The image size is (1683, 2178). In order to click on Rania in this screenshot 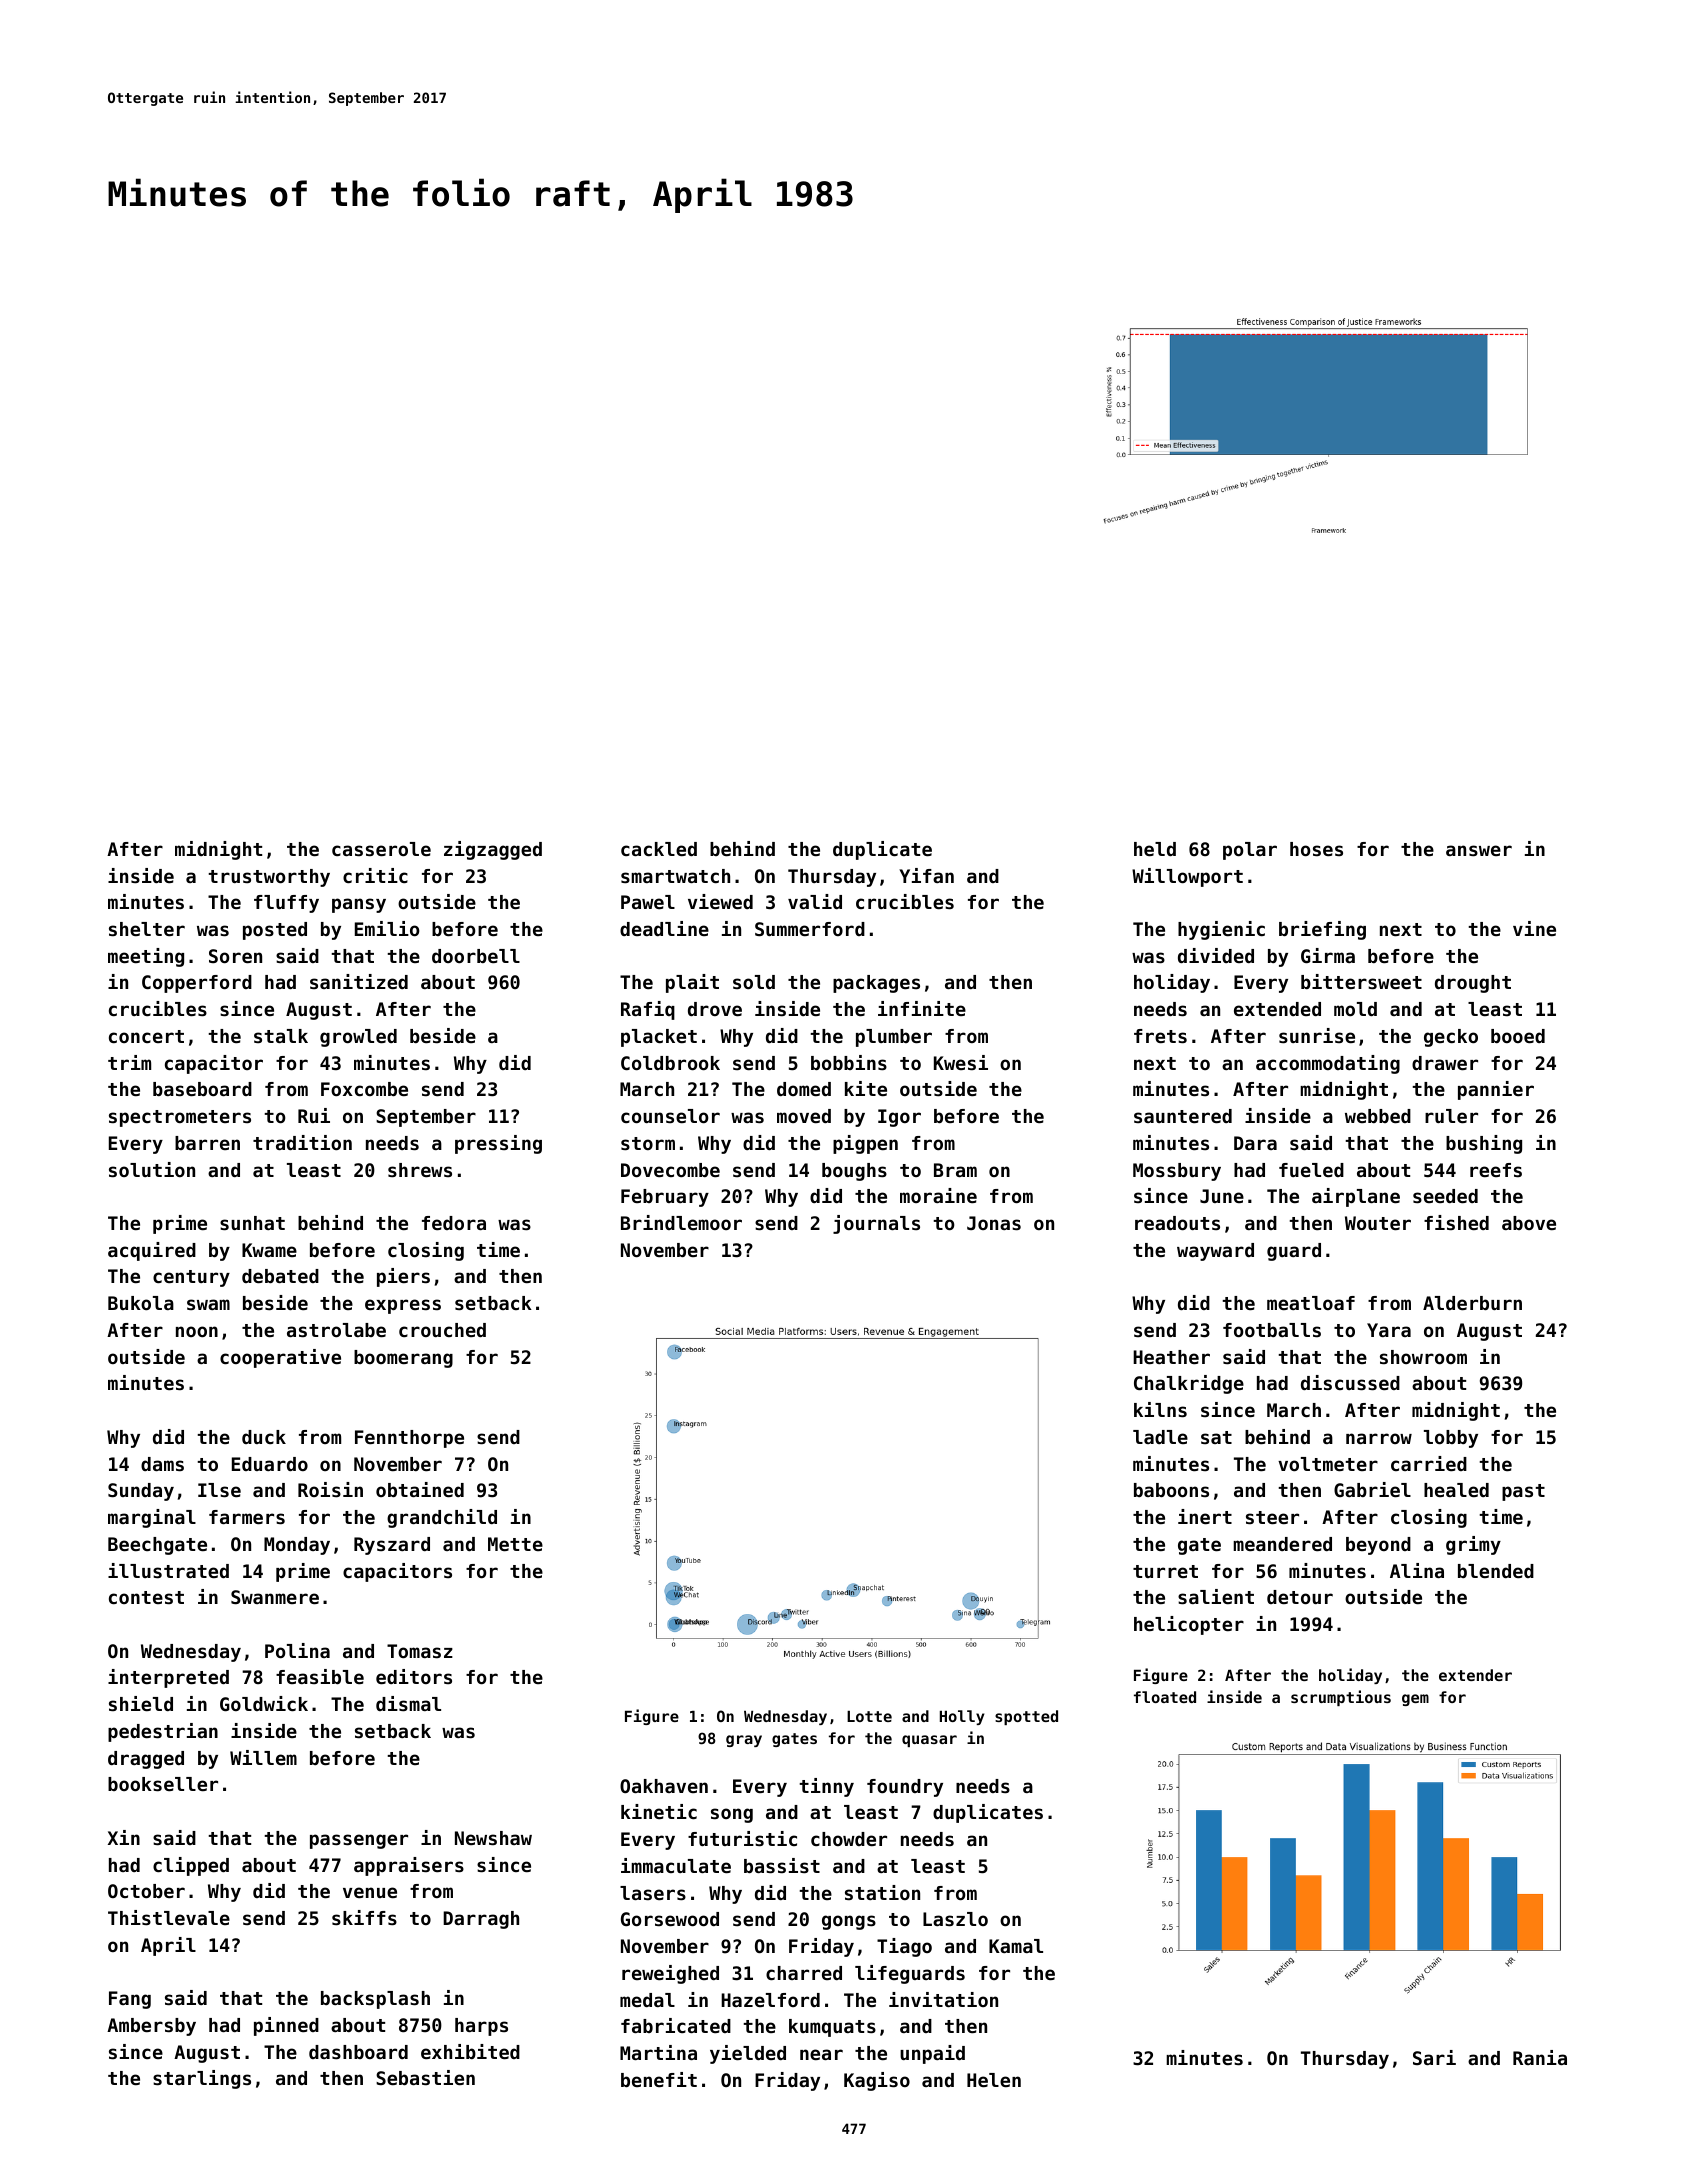, I will do `click(1540, 2057)`.
